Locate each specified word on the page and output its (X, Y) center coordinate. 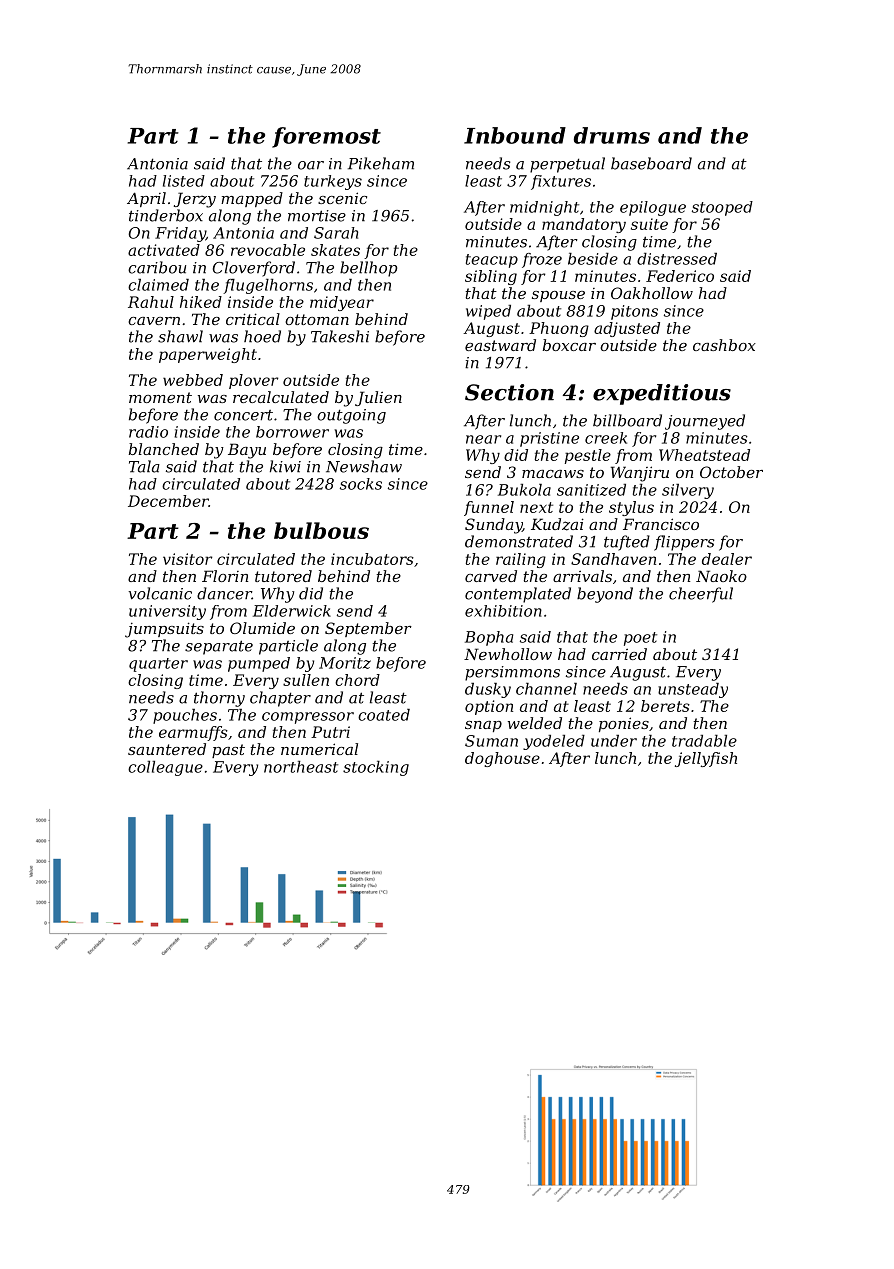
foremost (326, 137)
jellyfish (706, 759)
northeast (301, 767)
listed (184, 181)
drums (612, 135)
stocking (376, 768)
